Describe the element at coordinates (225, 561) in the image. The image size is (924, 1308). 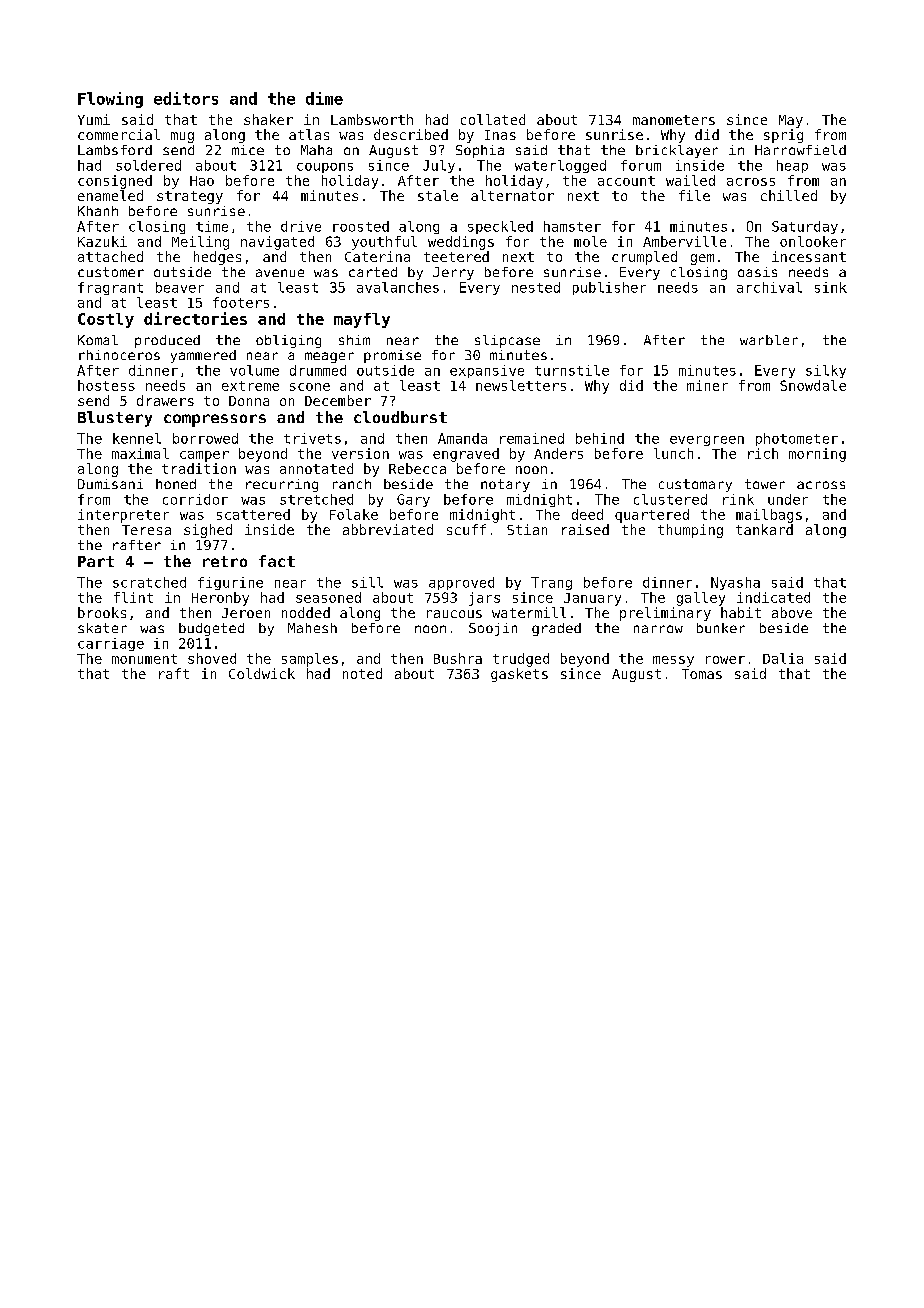
I see `retro` at that location.
